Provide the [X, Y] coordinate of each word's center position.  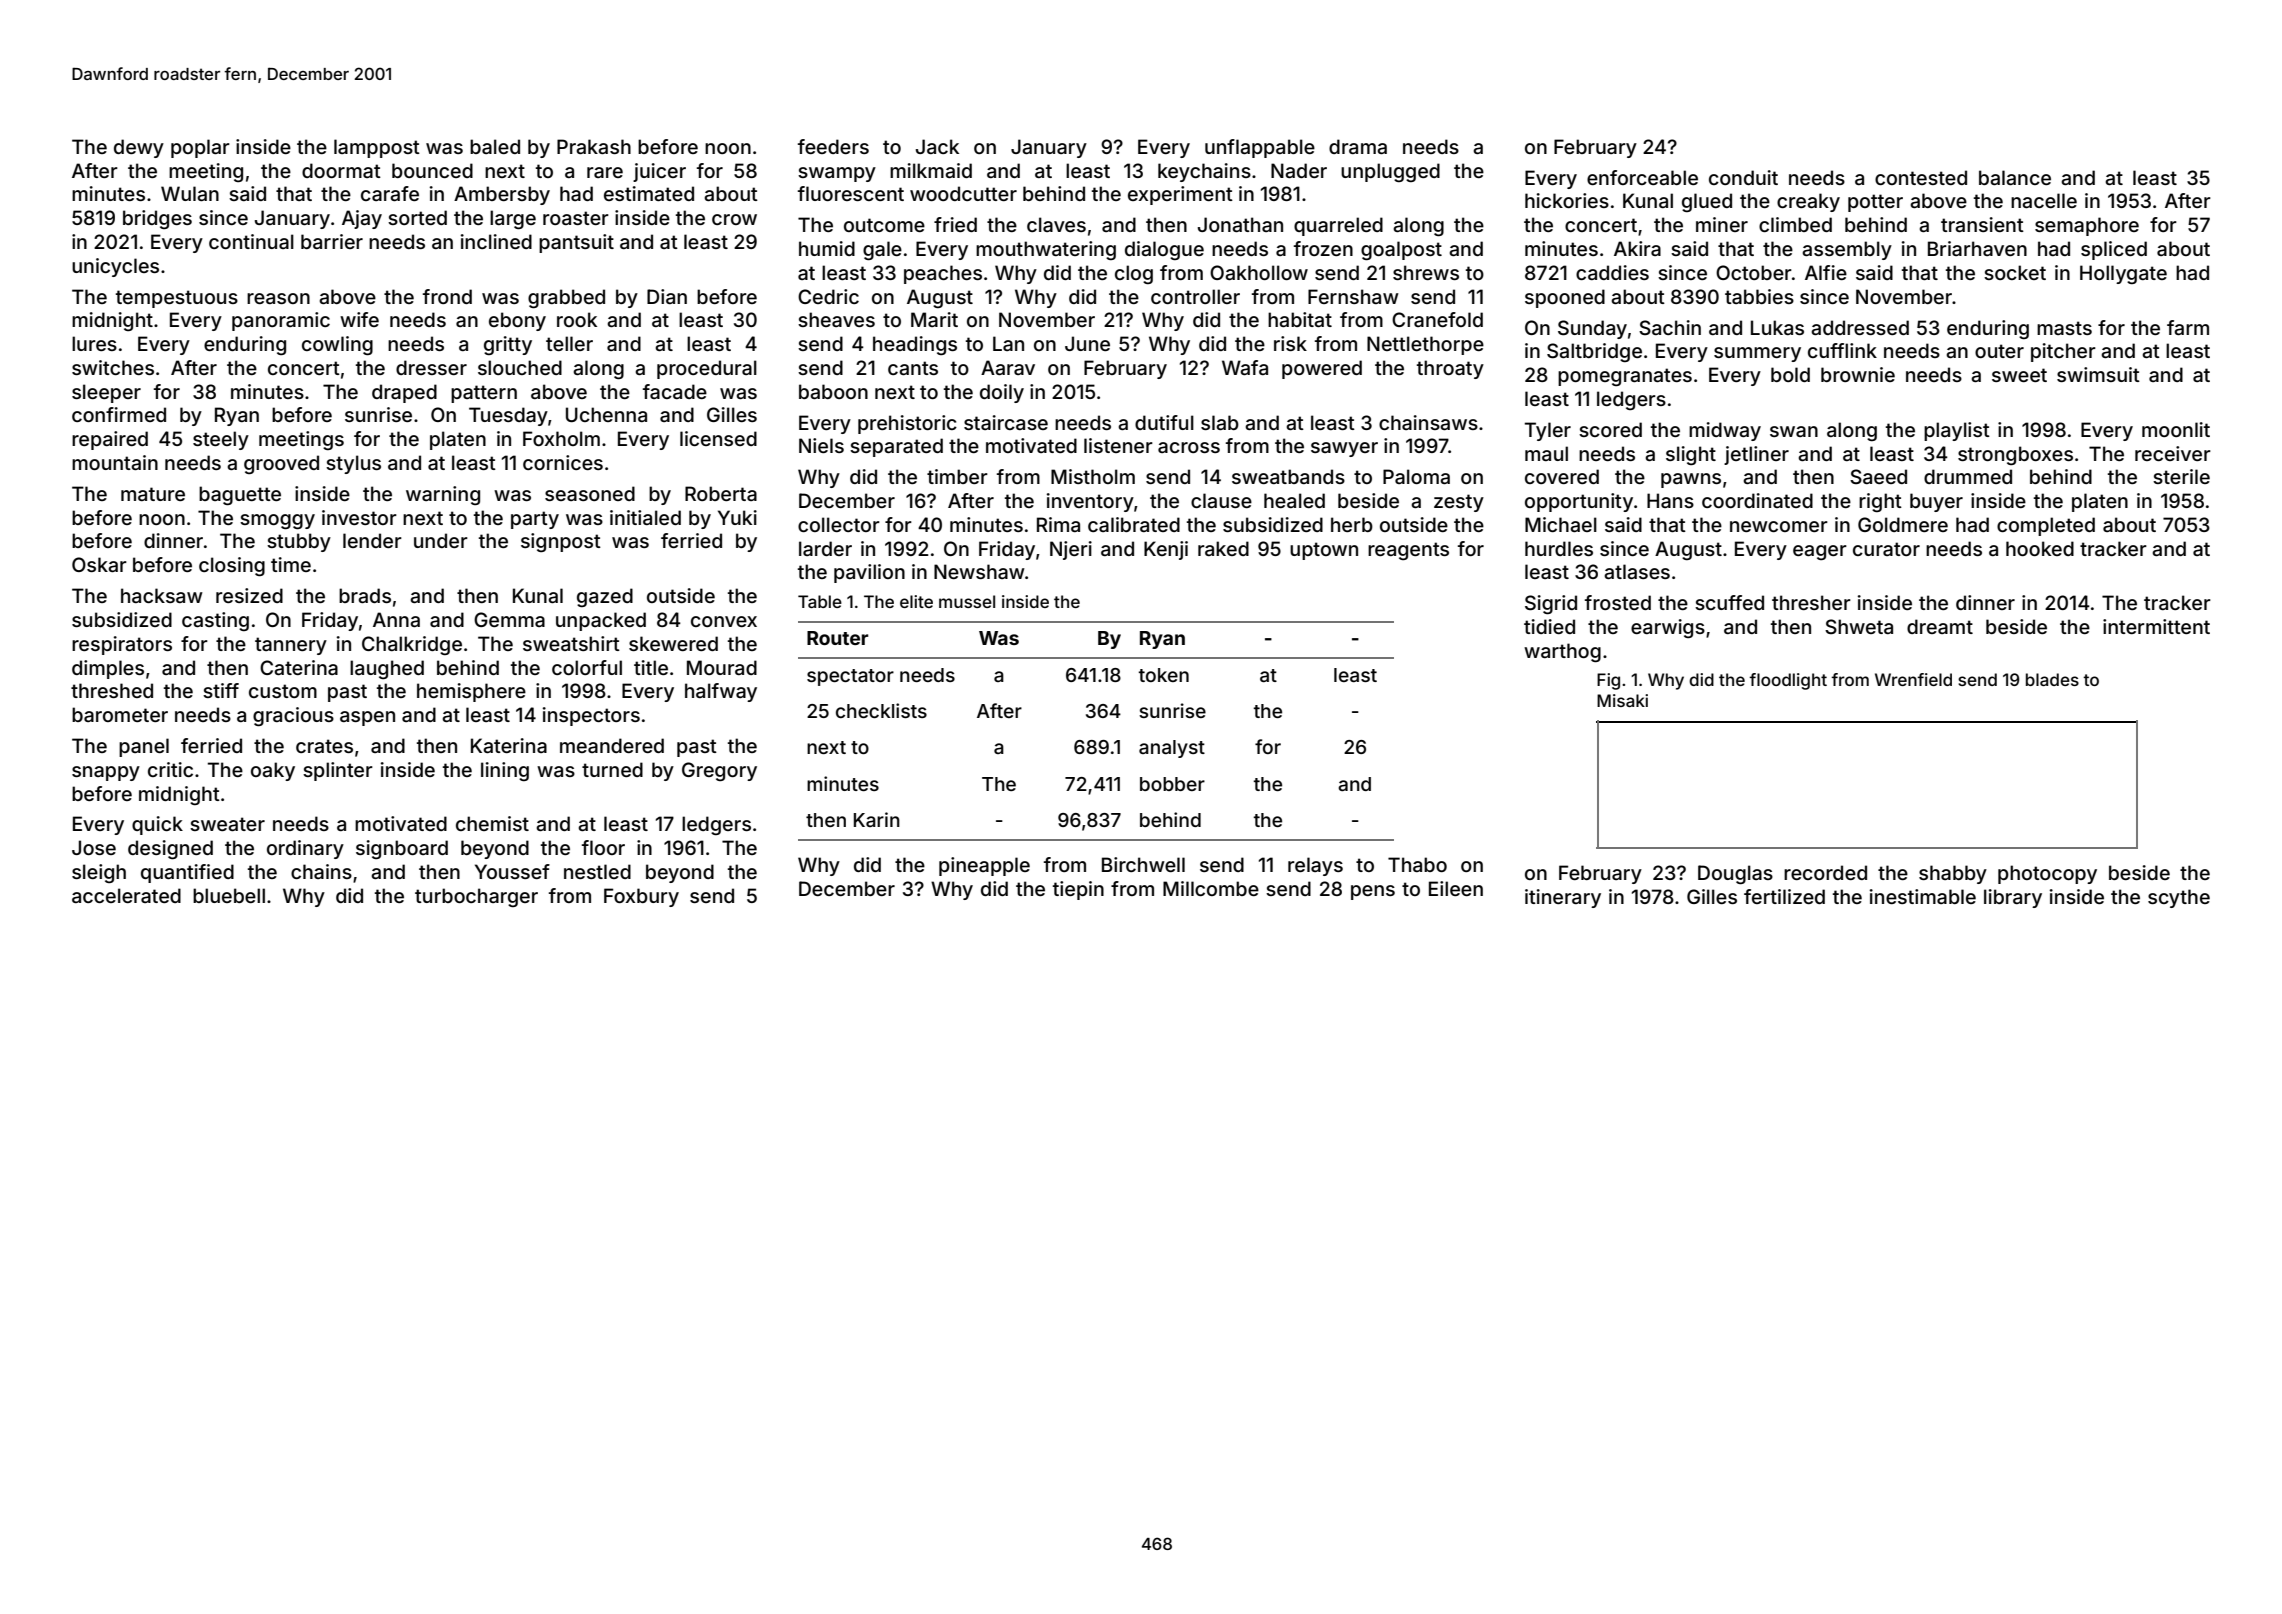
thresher [1811, 602]
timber [957, 476]
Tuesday [508, 416]
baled [495, 146]
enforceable [1642, 177]
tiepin [1078, 890]
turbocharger [476, 897]
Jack [937, 146]
